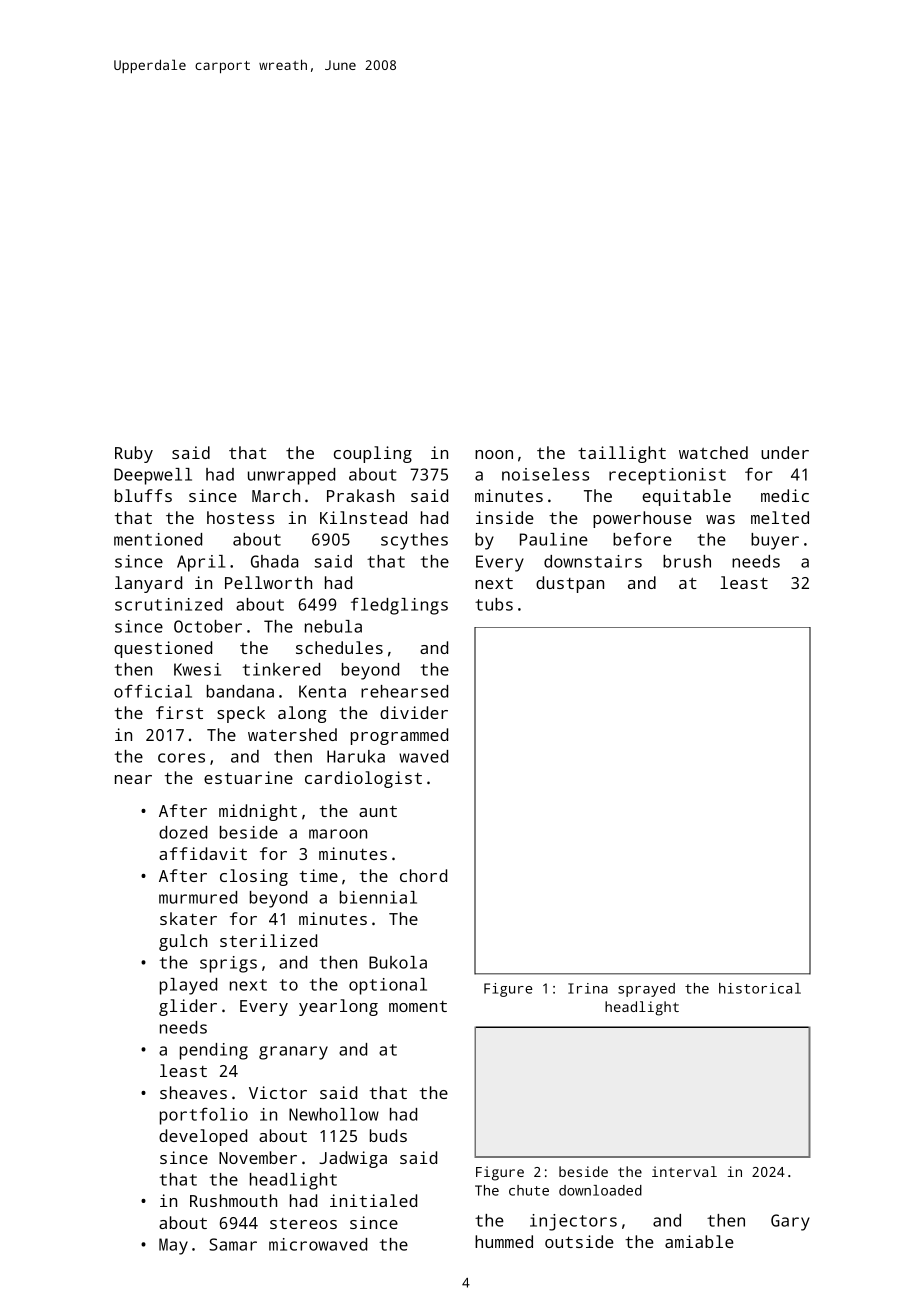 This document has width=924, height=1314. What do you see at coordinates (785, 452) in the document?
I see `under` at bounding box center [785, 452].
